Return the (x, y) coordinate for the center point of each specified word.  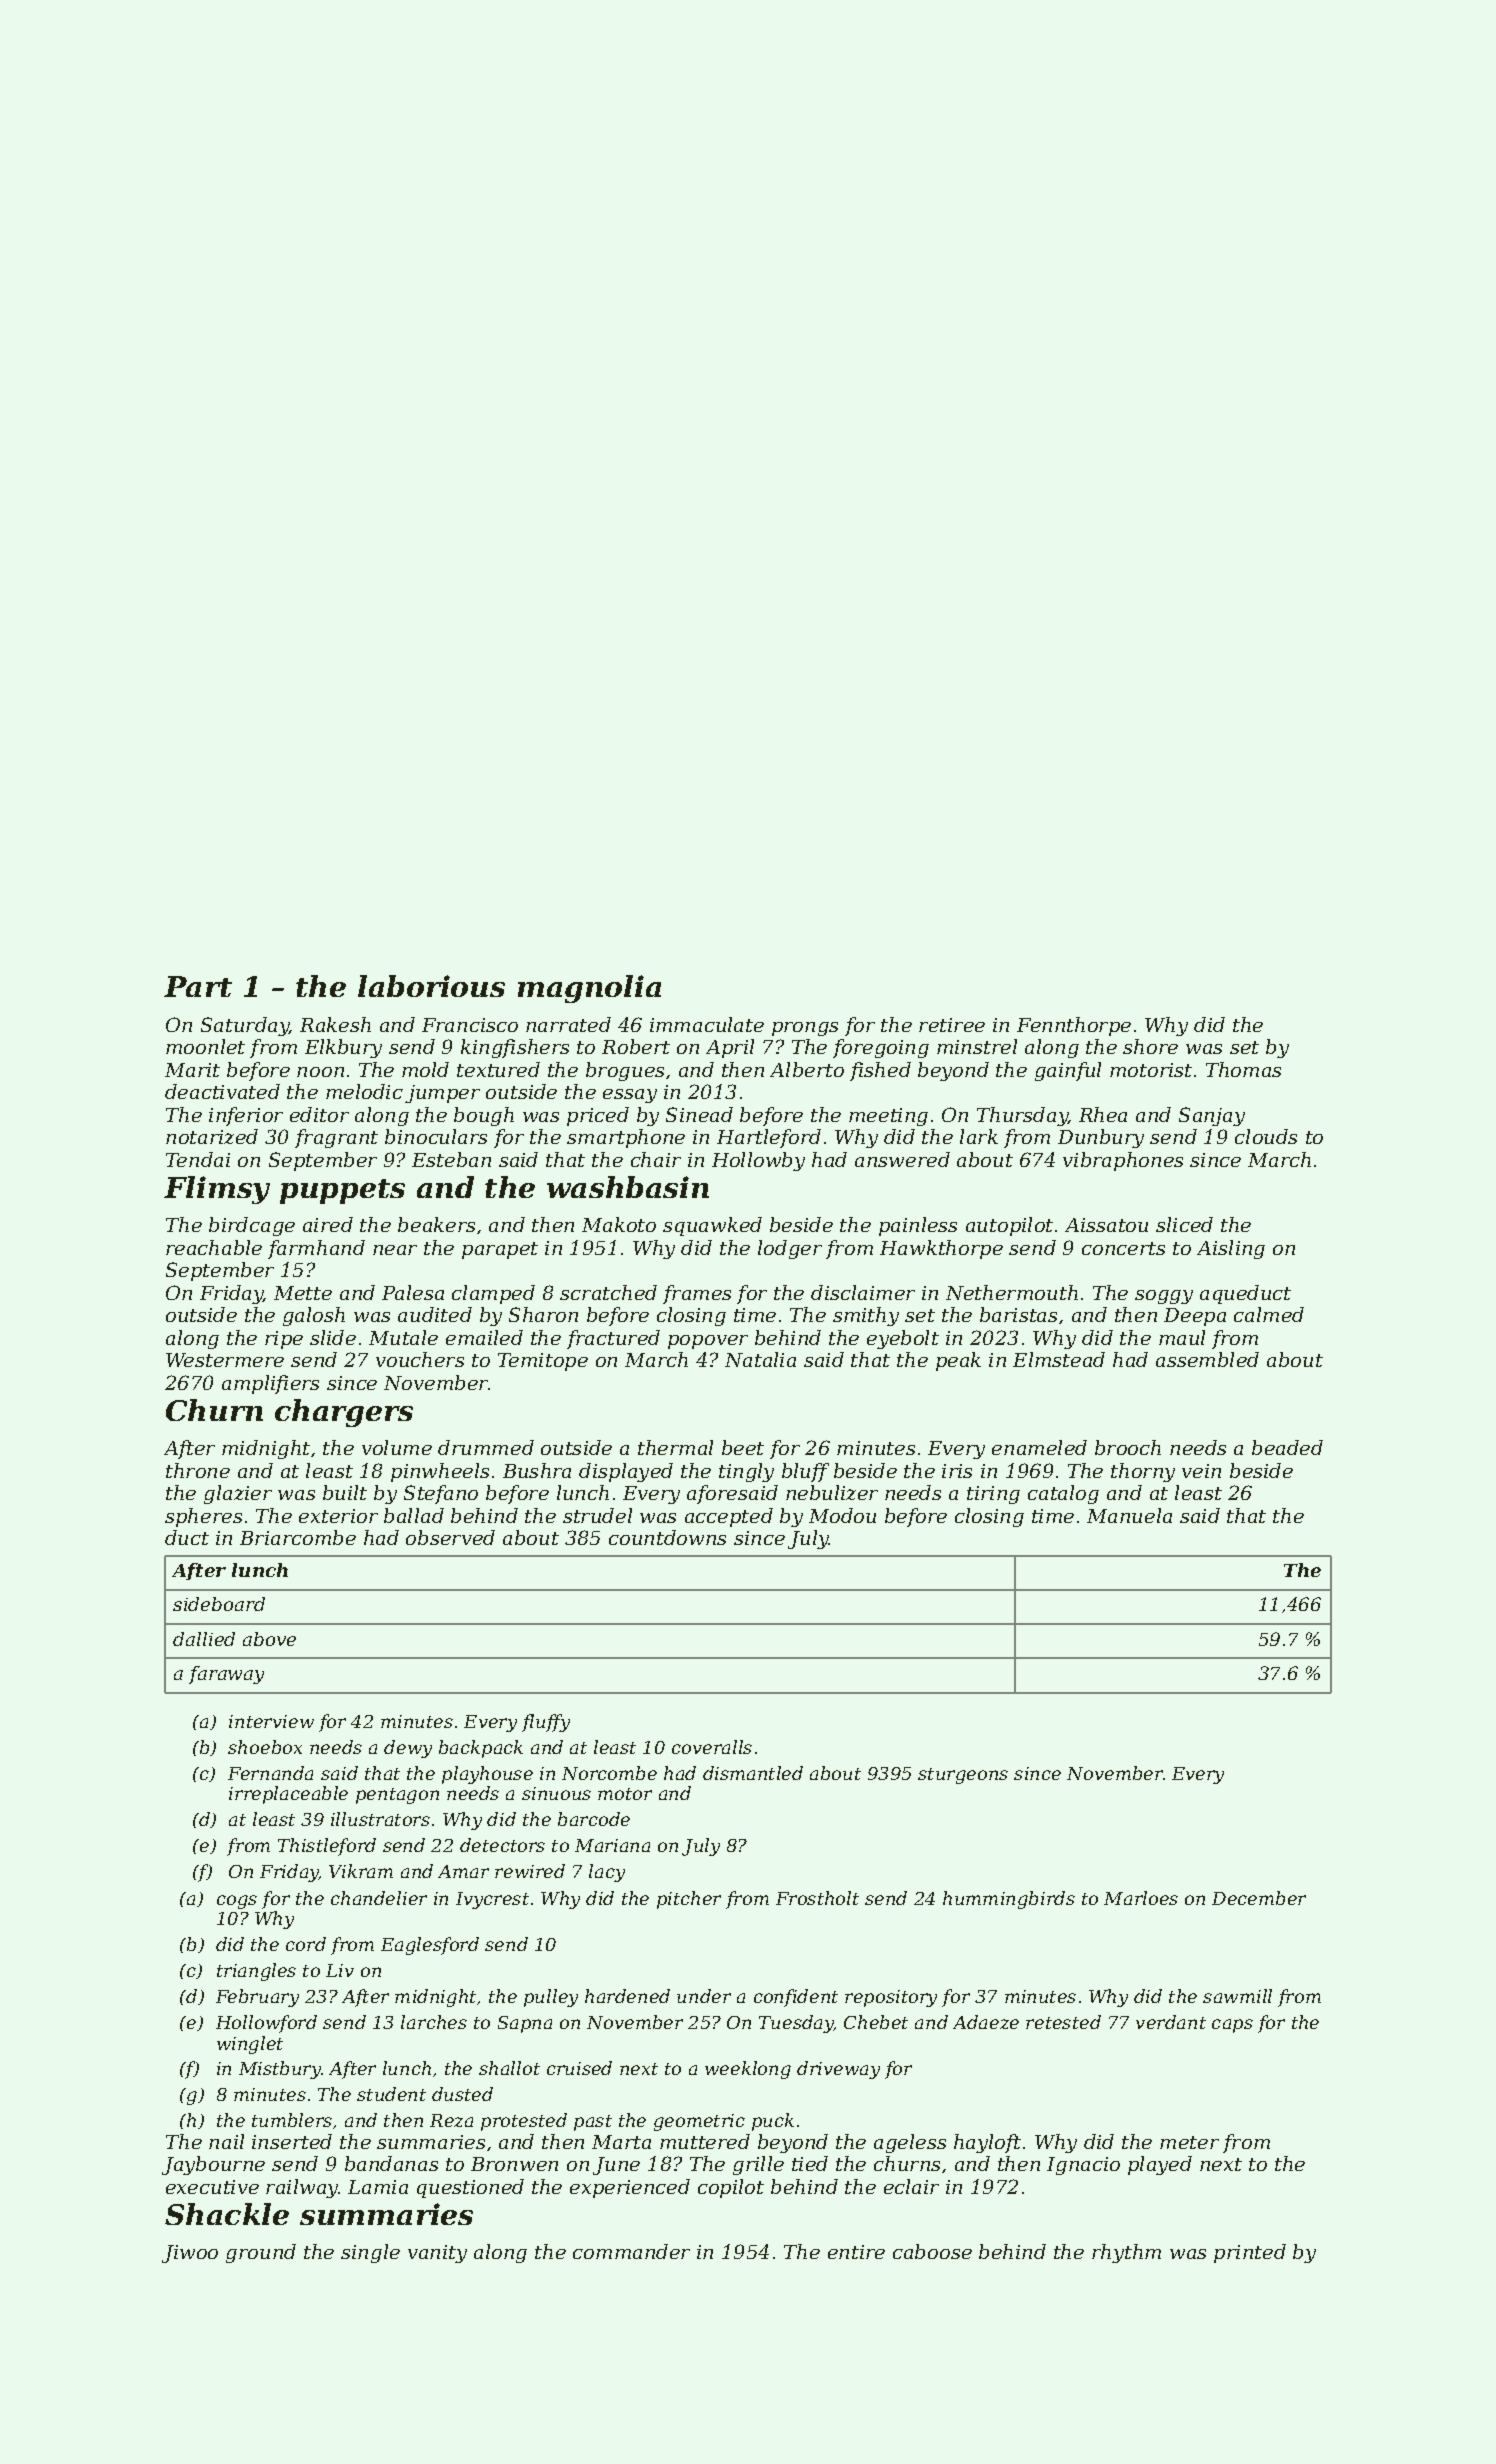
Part (198, 986)
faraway (226, 1675)
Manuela (1129, 1515)
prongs (805, 1029)
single (370, 2253)
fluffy (546, 1723)
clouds (1266, 1136)
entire (856, 2252)
